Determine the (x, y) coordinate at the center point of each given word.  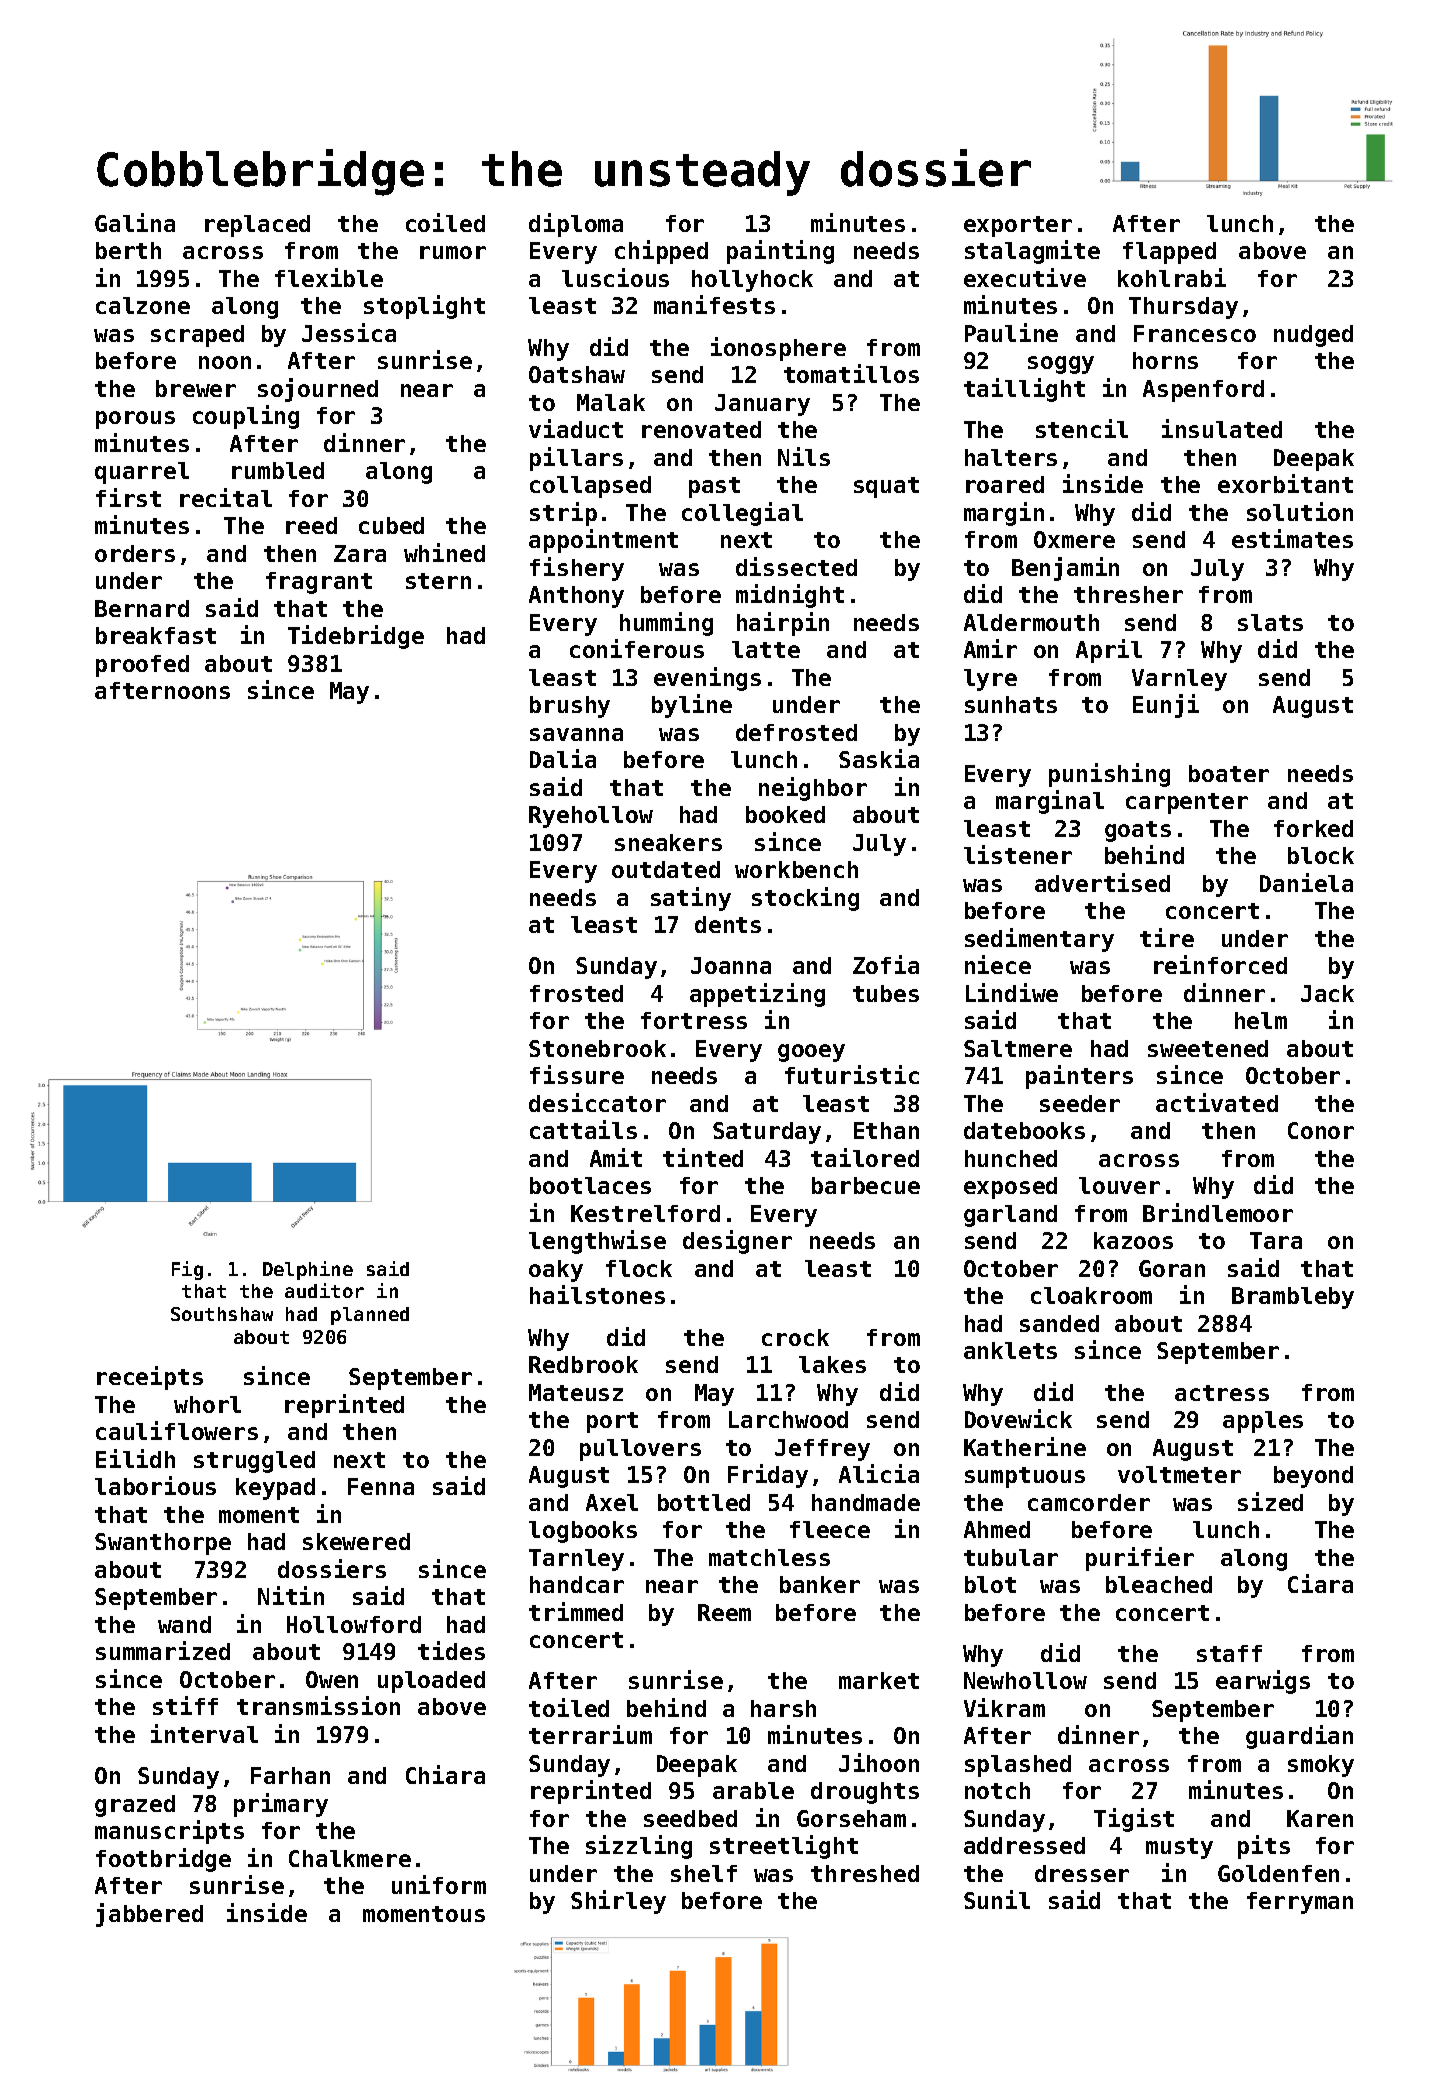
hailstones (597, 1294)
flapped (1169, 253)
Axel (612, 1502)
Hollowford (354, 1624)
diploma (576, 225)
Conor (1321, 1130)
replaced (257, 226)
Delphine (308, 1270)
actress (1222, 1393)
